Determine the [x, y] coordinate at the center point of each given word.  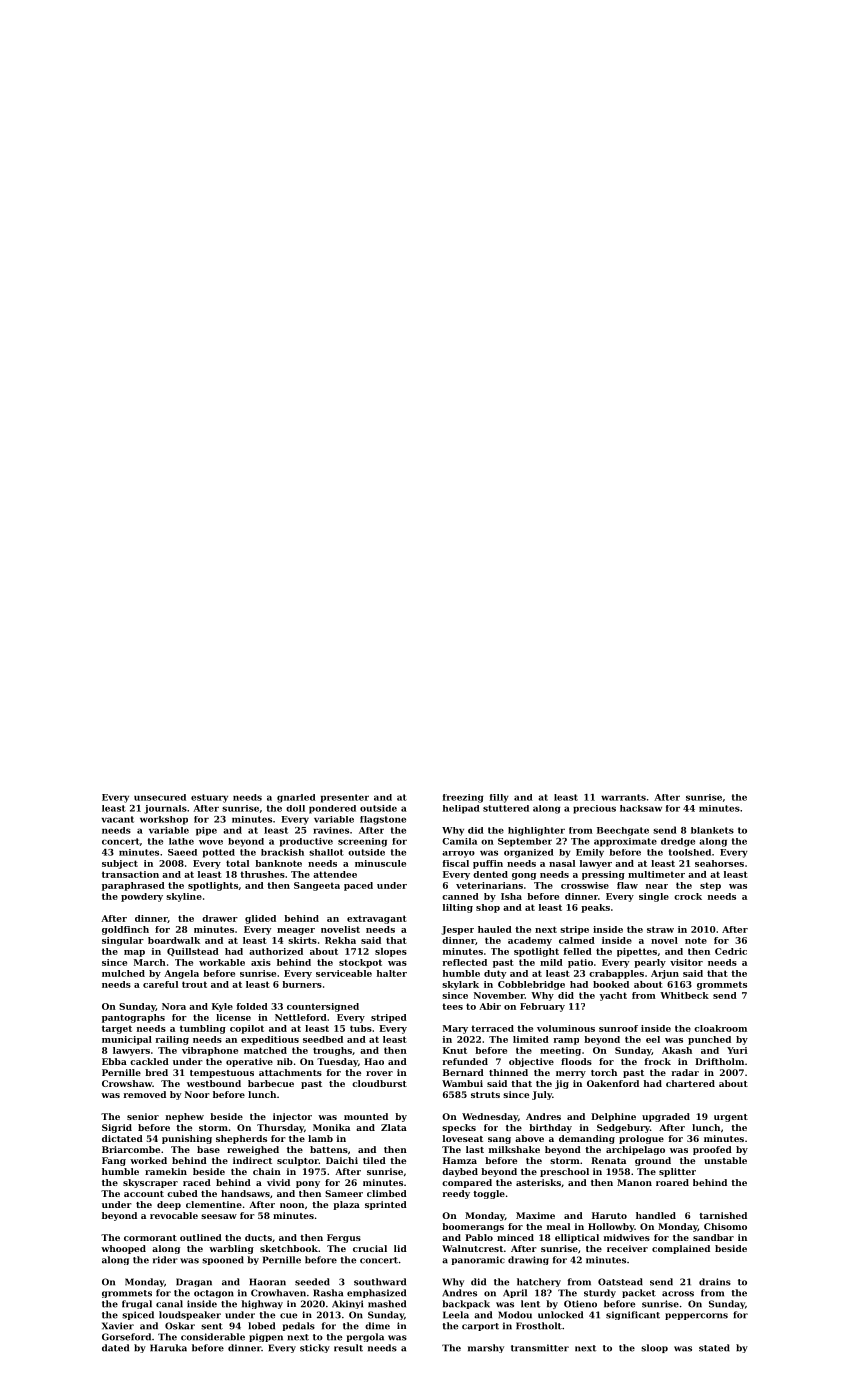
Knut [455, 1050]
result [348, 1348]
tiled [374, 1160]
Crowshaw [127, 1083]
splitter [677, 1172]
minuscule [380, 863]
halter [392, 973]
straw [660, 929]
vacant [117, 819]
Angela [181, 974]
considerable [213, 1337]
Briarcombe [131, 1149]
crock [688, 896]
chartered [690, 1083]
